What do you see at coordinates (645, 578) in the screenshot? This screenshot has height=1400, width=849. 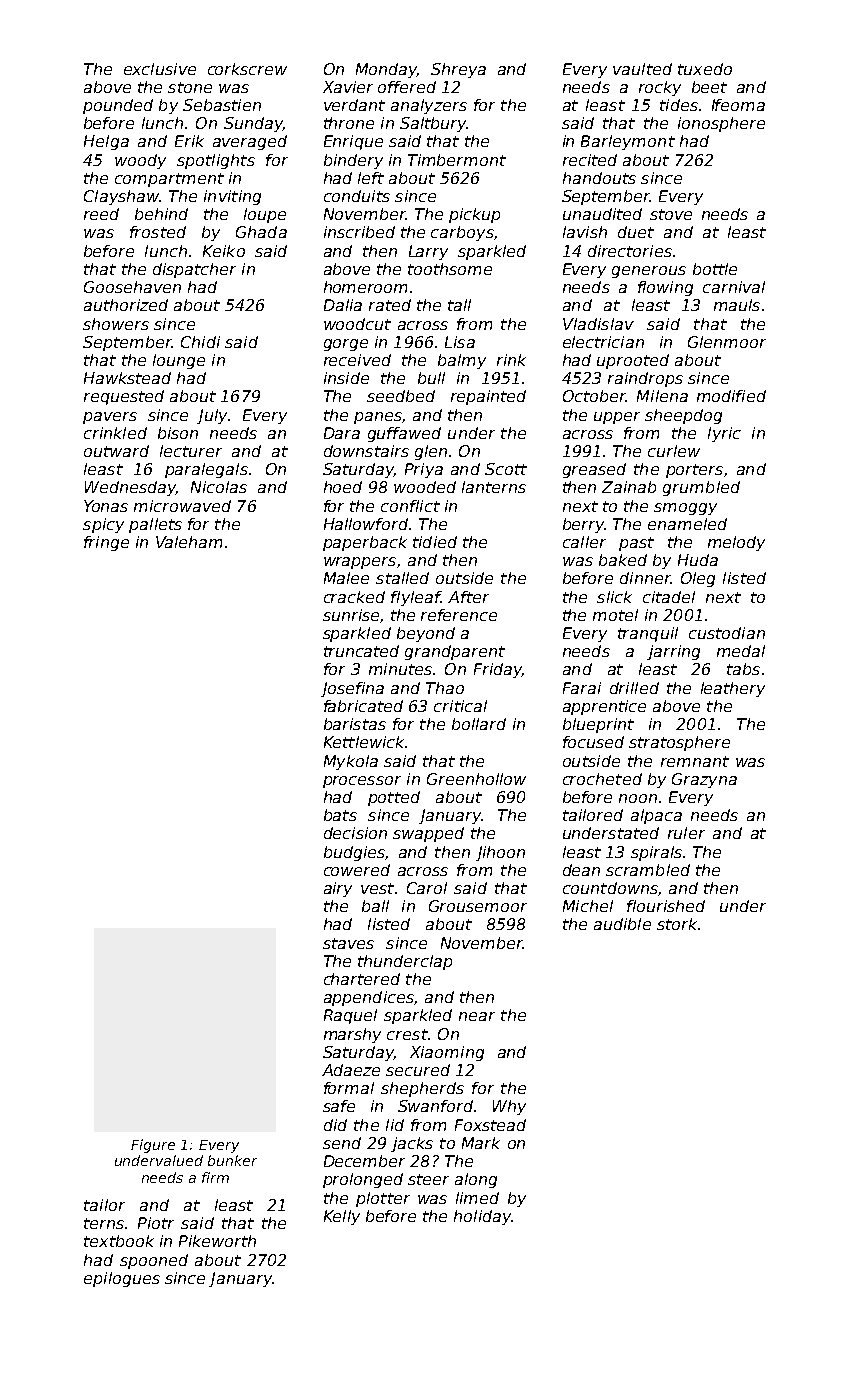 I see `dinner` at bounding box center [645, 578].
